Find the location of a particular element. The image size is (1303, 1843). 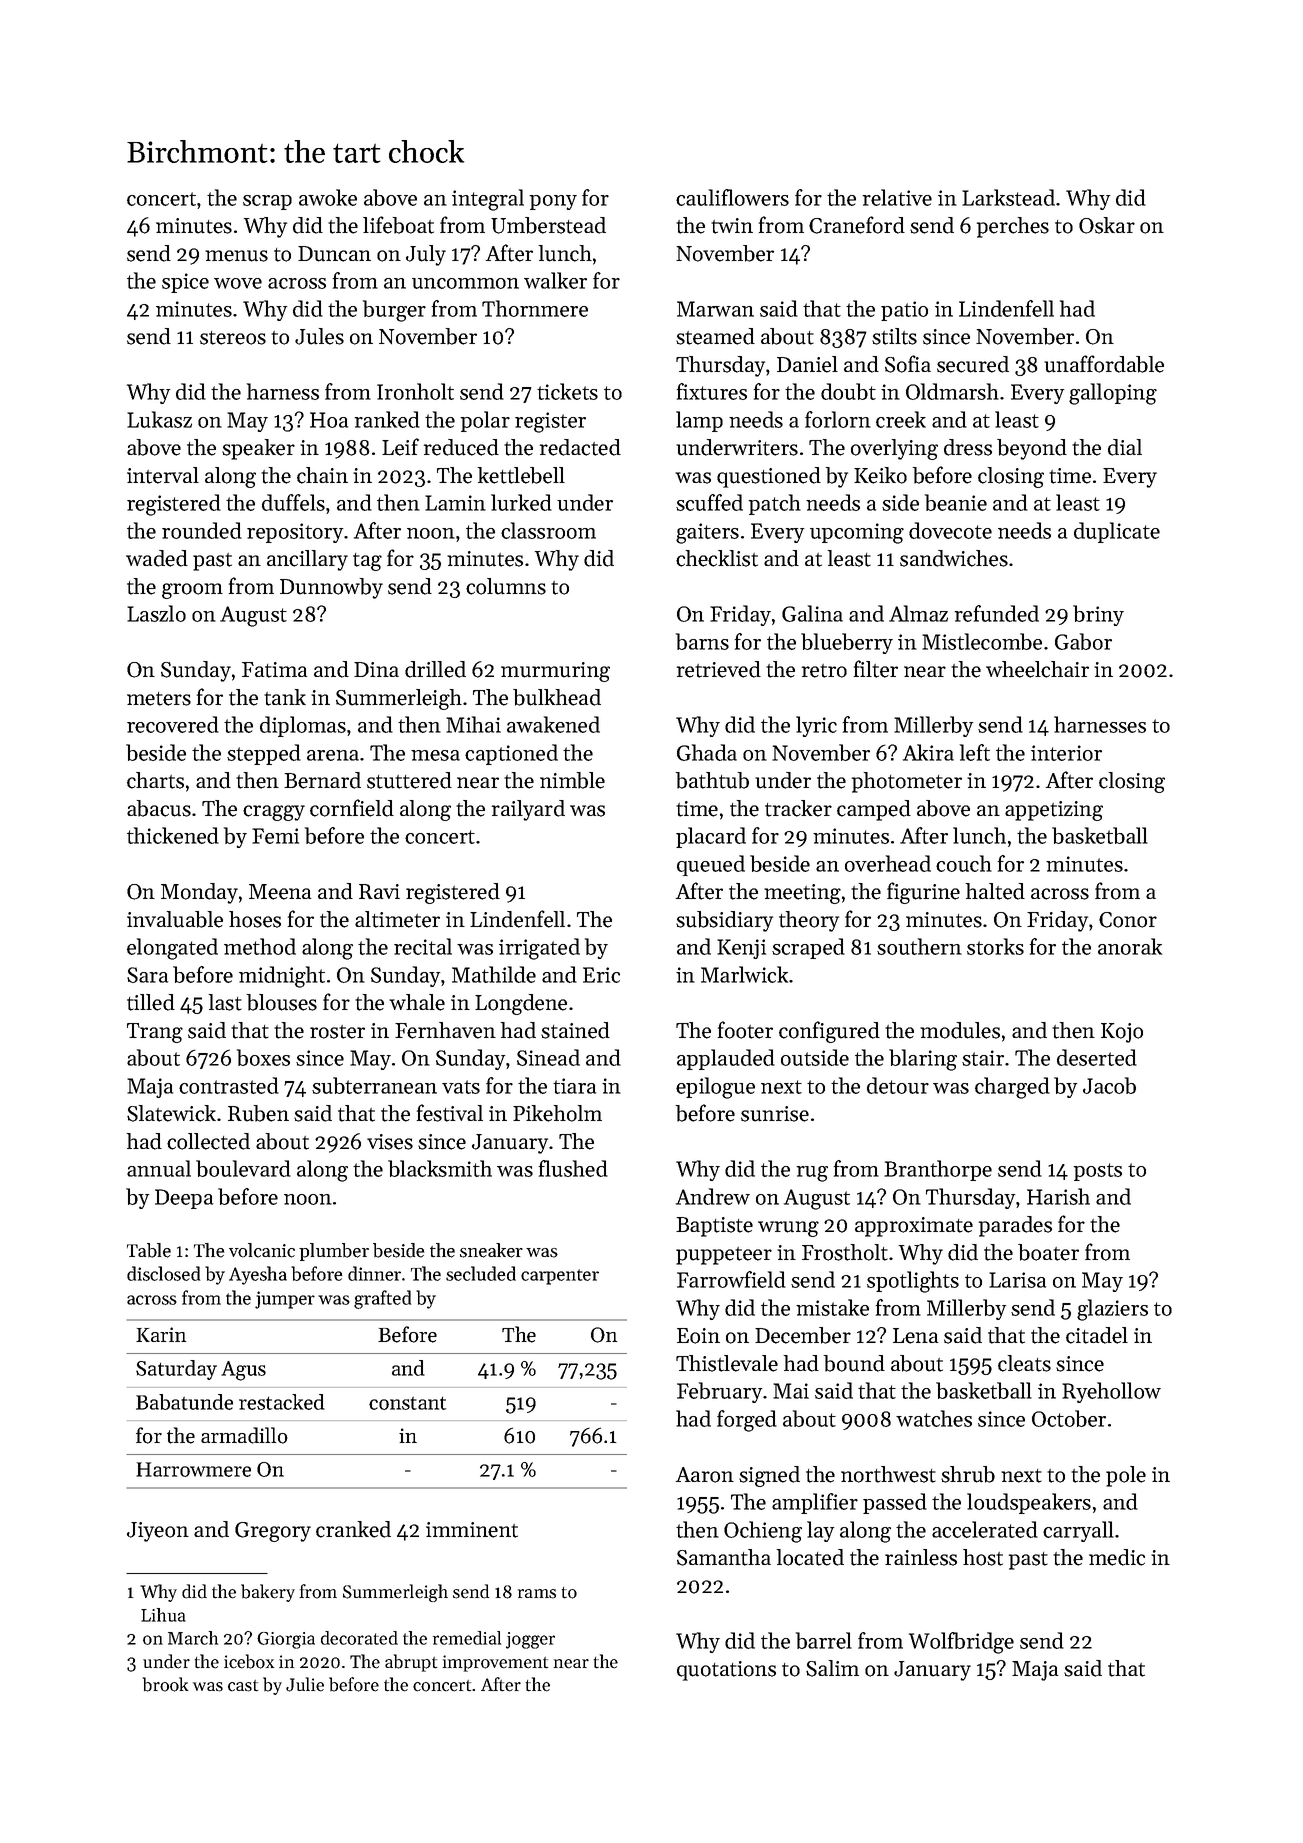

spice is located at coordinates (185, 283).
